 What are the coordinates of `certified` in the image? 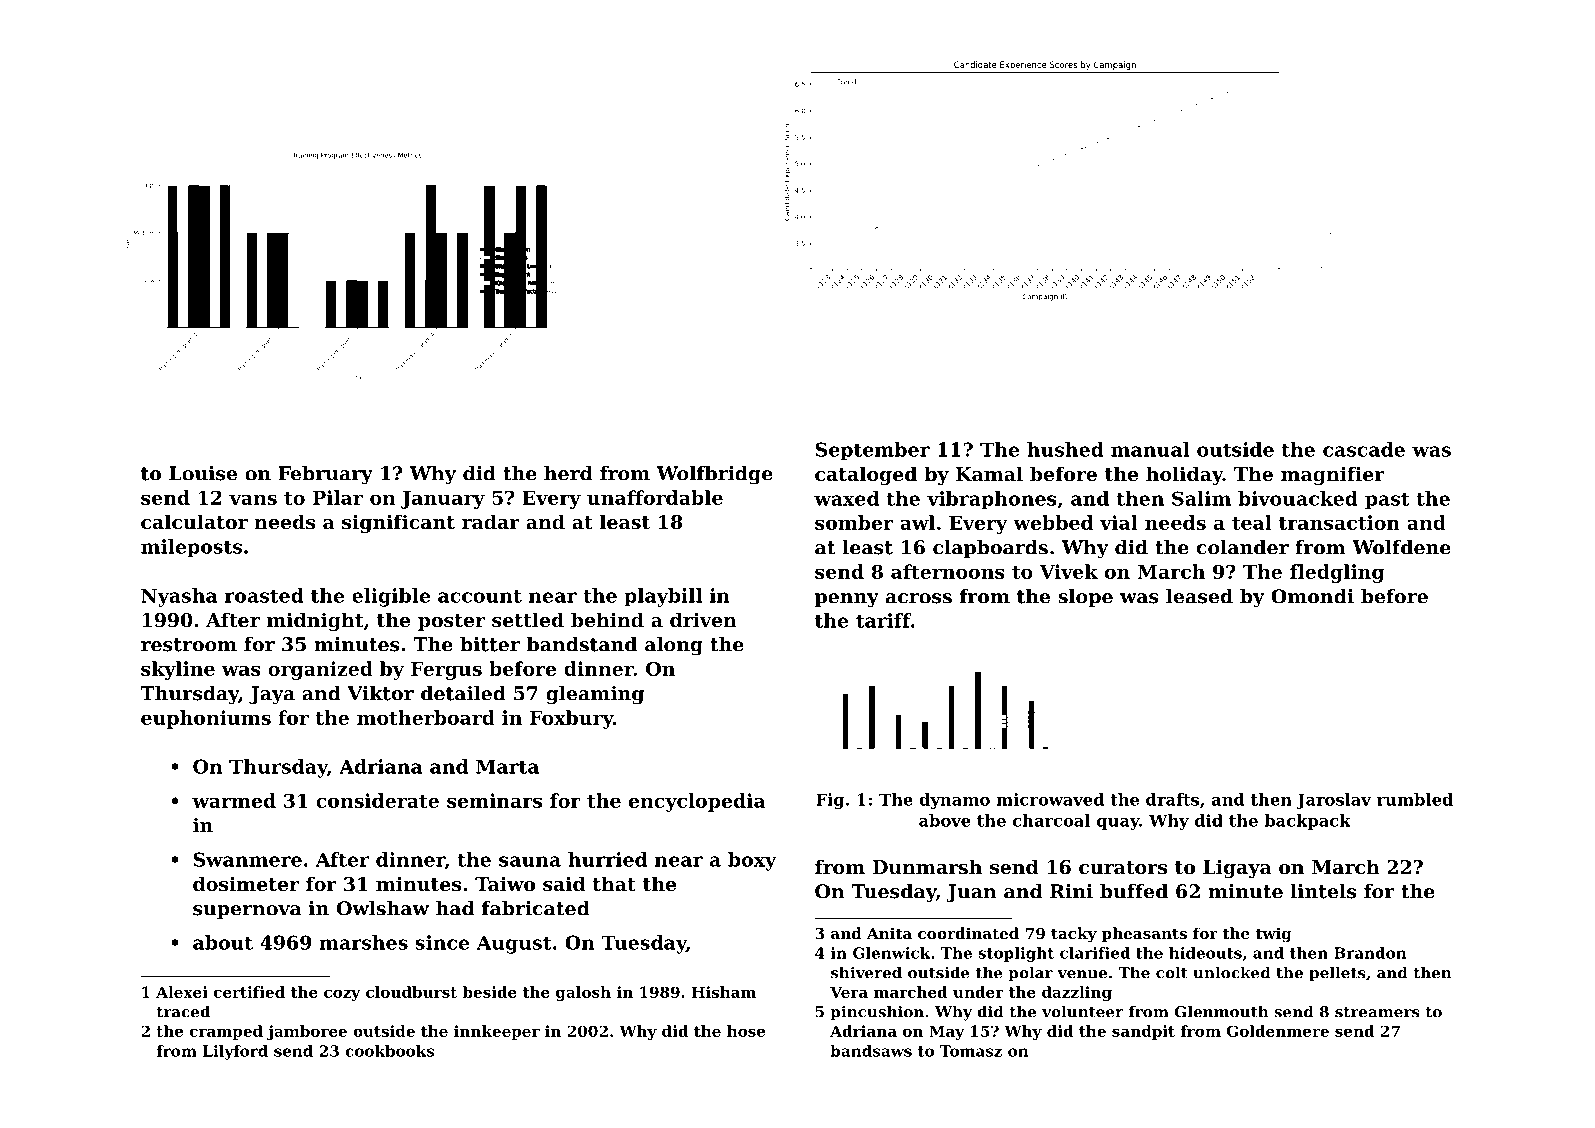 It's located at (249, 992).
